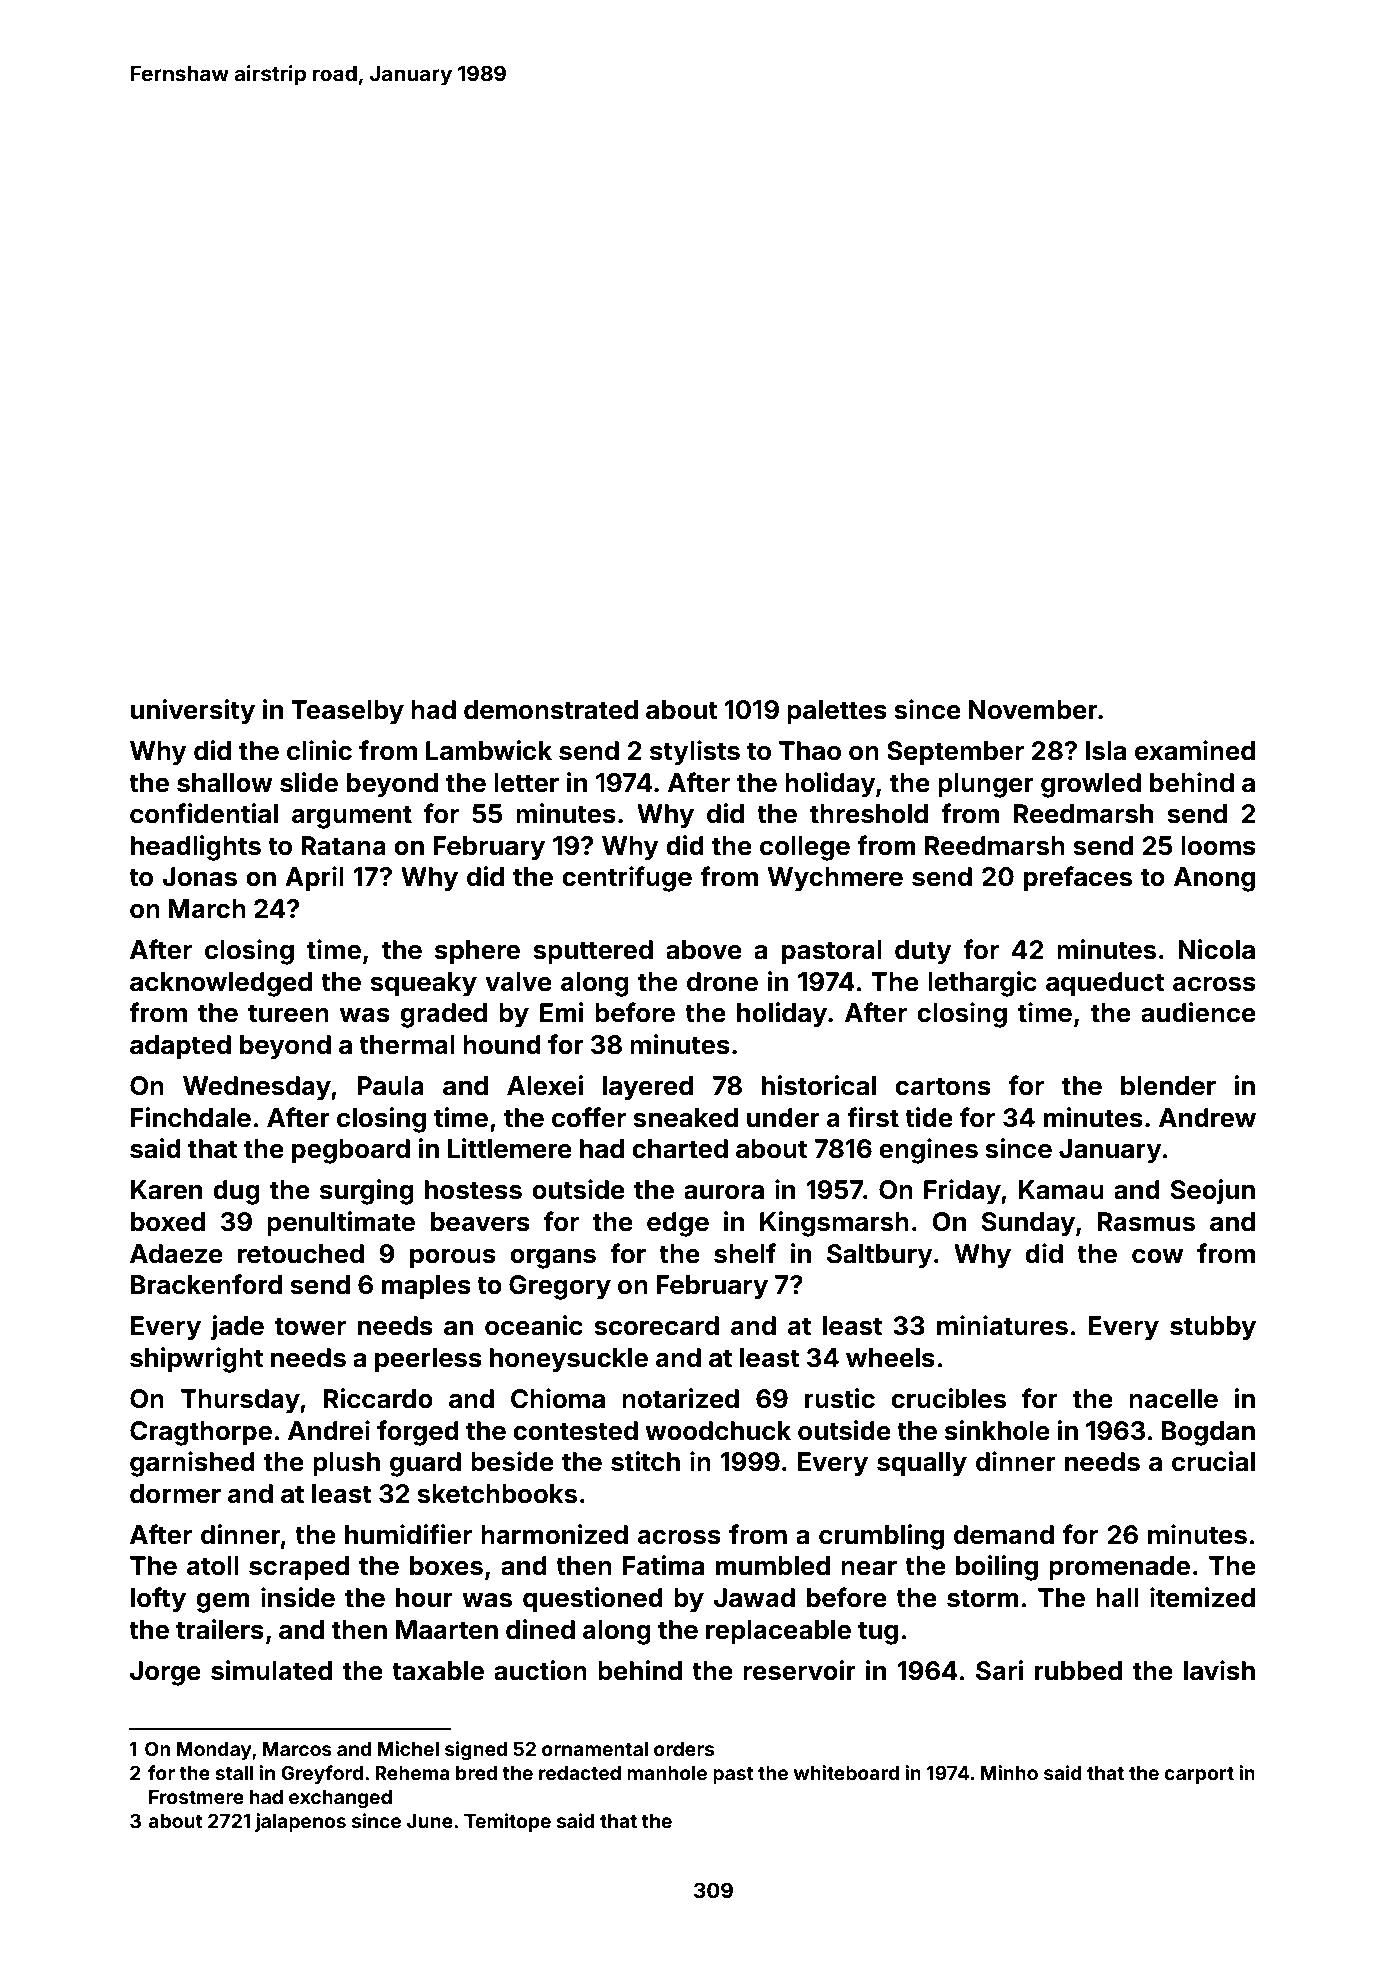 The height and width of the image is (1969, 1386). What do you see at coordinates (1119, 1568) in the image?
I see `promenade` at bounding box center [1119, 1568].
